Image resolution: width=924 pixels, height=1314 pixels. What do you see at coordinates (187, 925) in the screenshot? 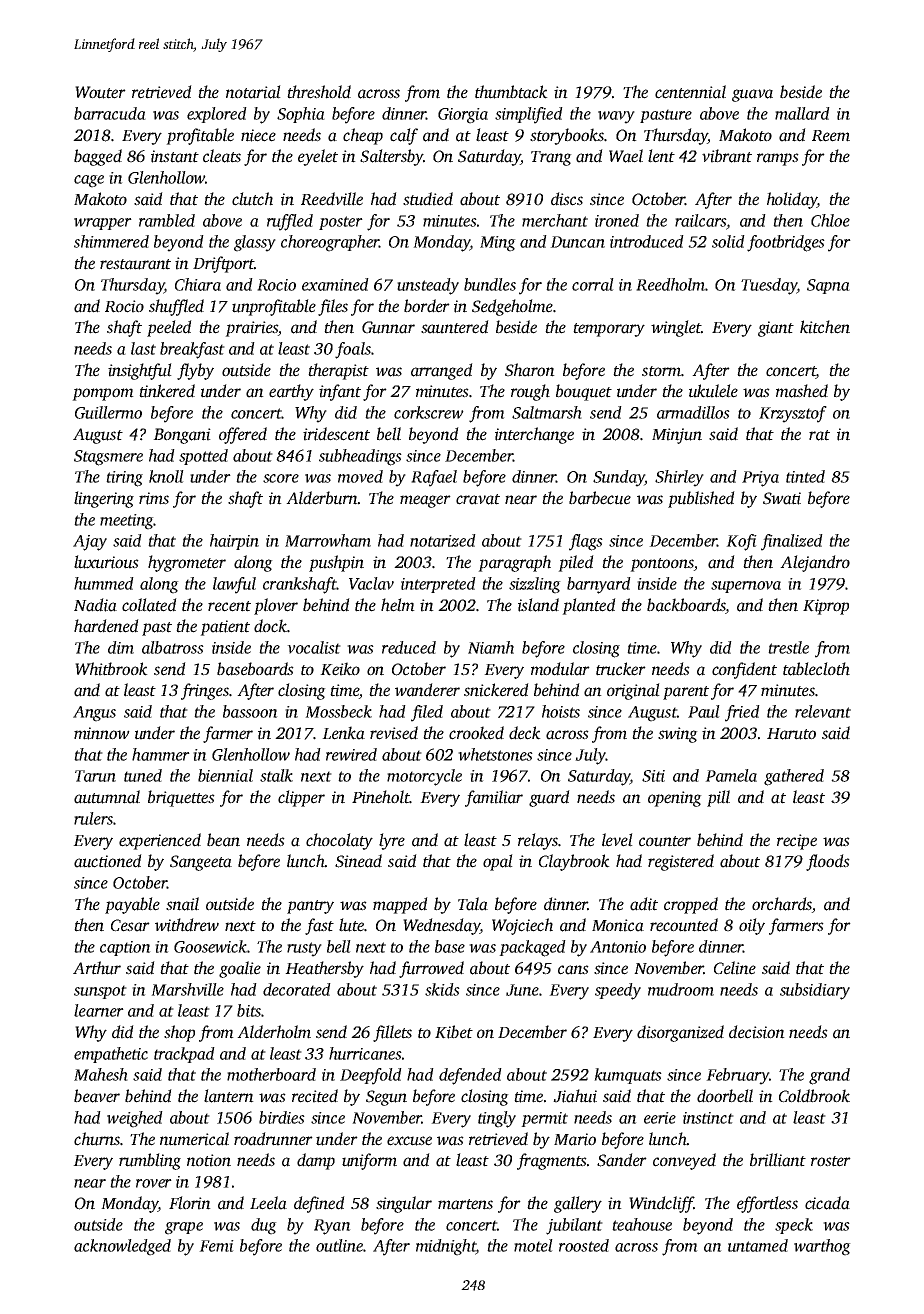
I see `withdrew` at bounding box center [187, 925].
